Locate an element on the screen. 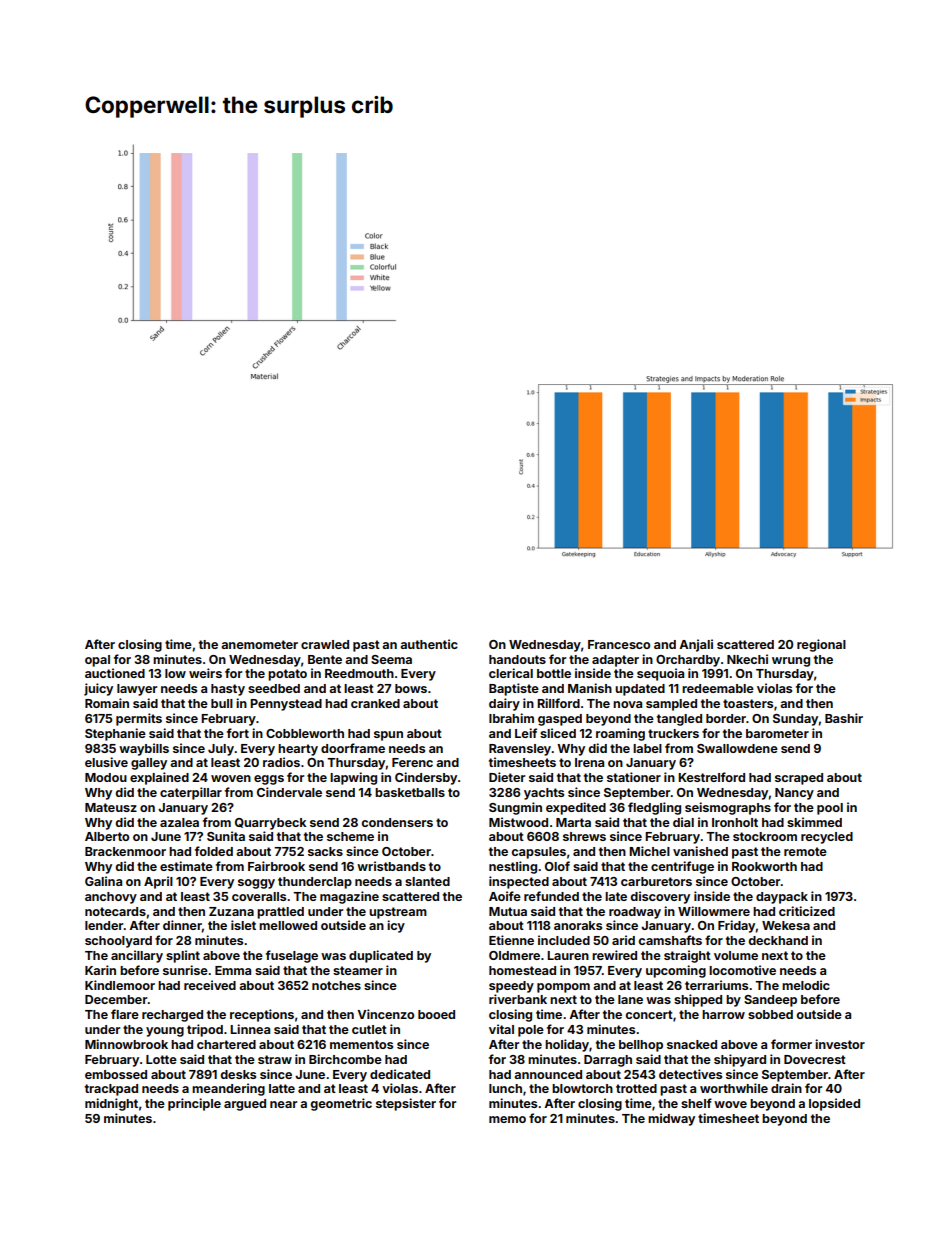 The image size is (952, 1233). Wekesa is located at coordinates (786, 925).
